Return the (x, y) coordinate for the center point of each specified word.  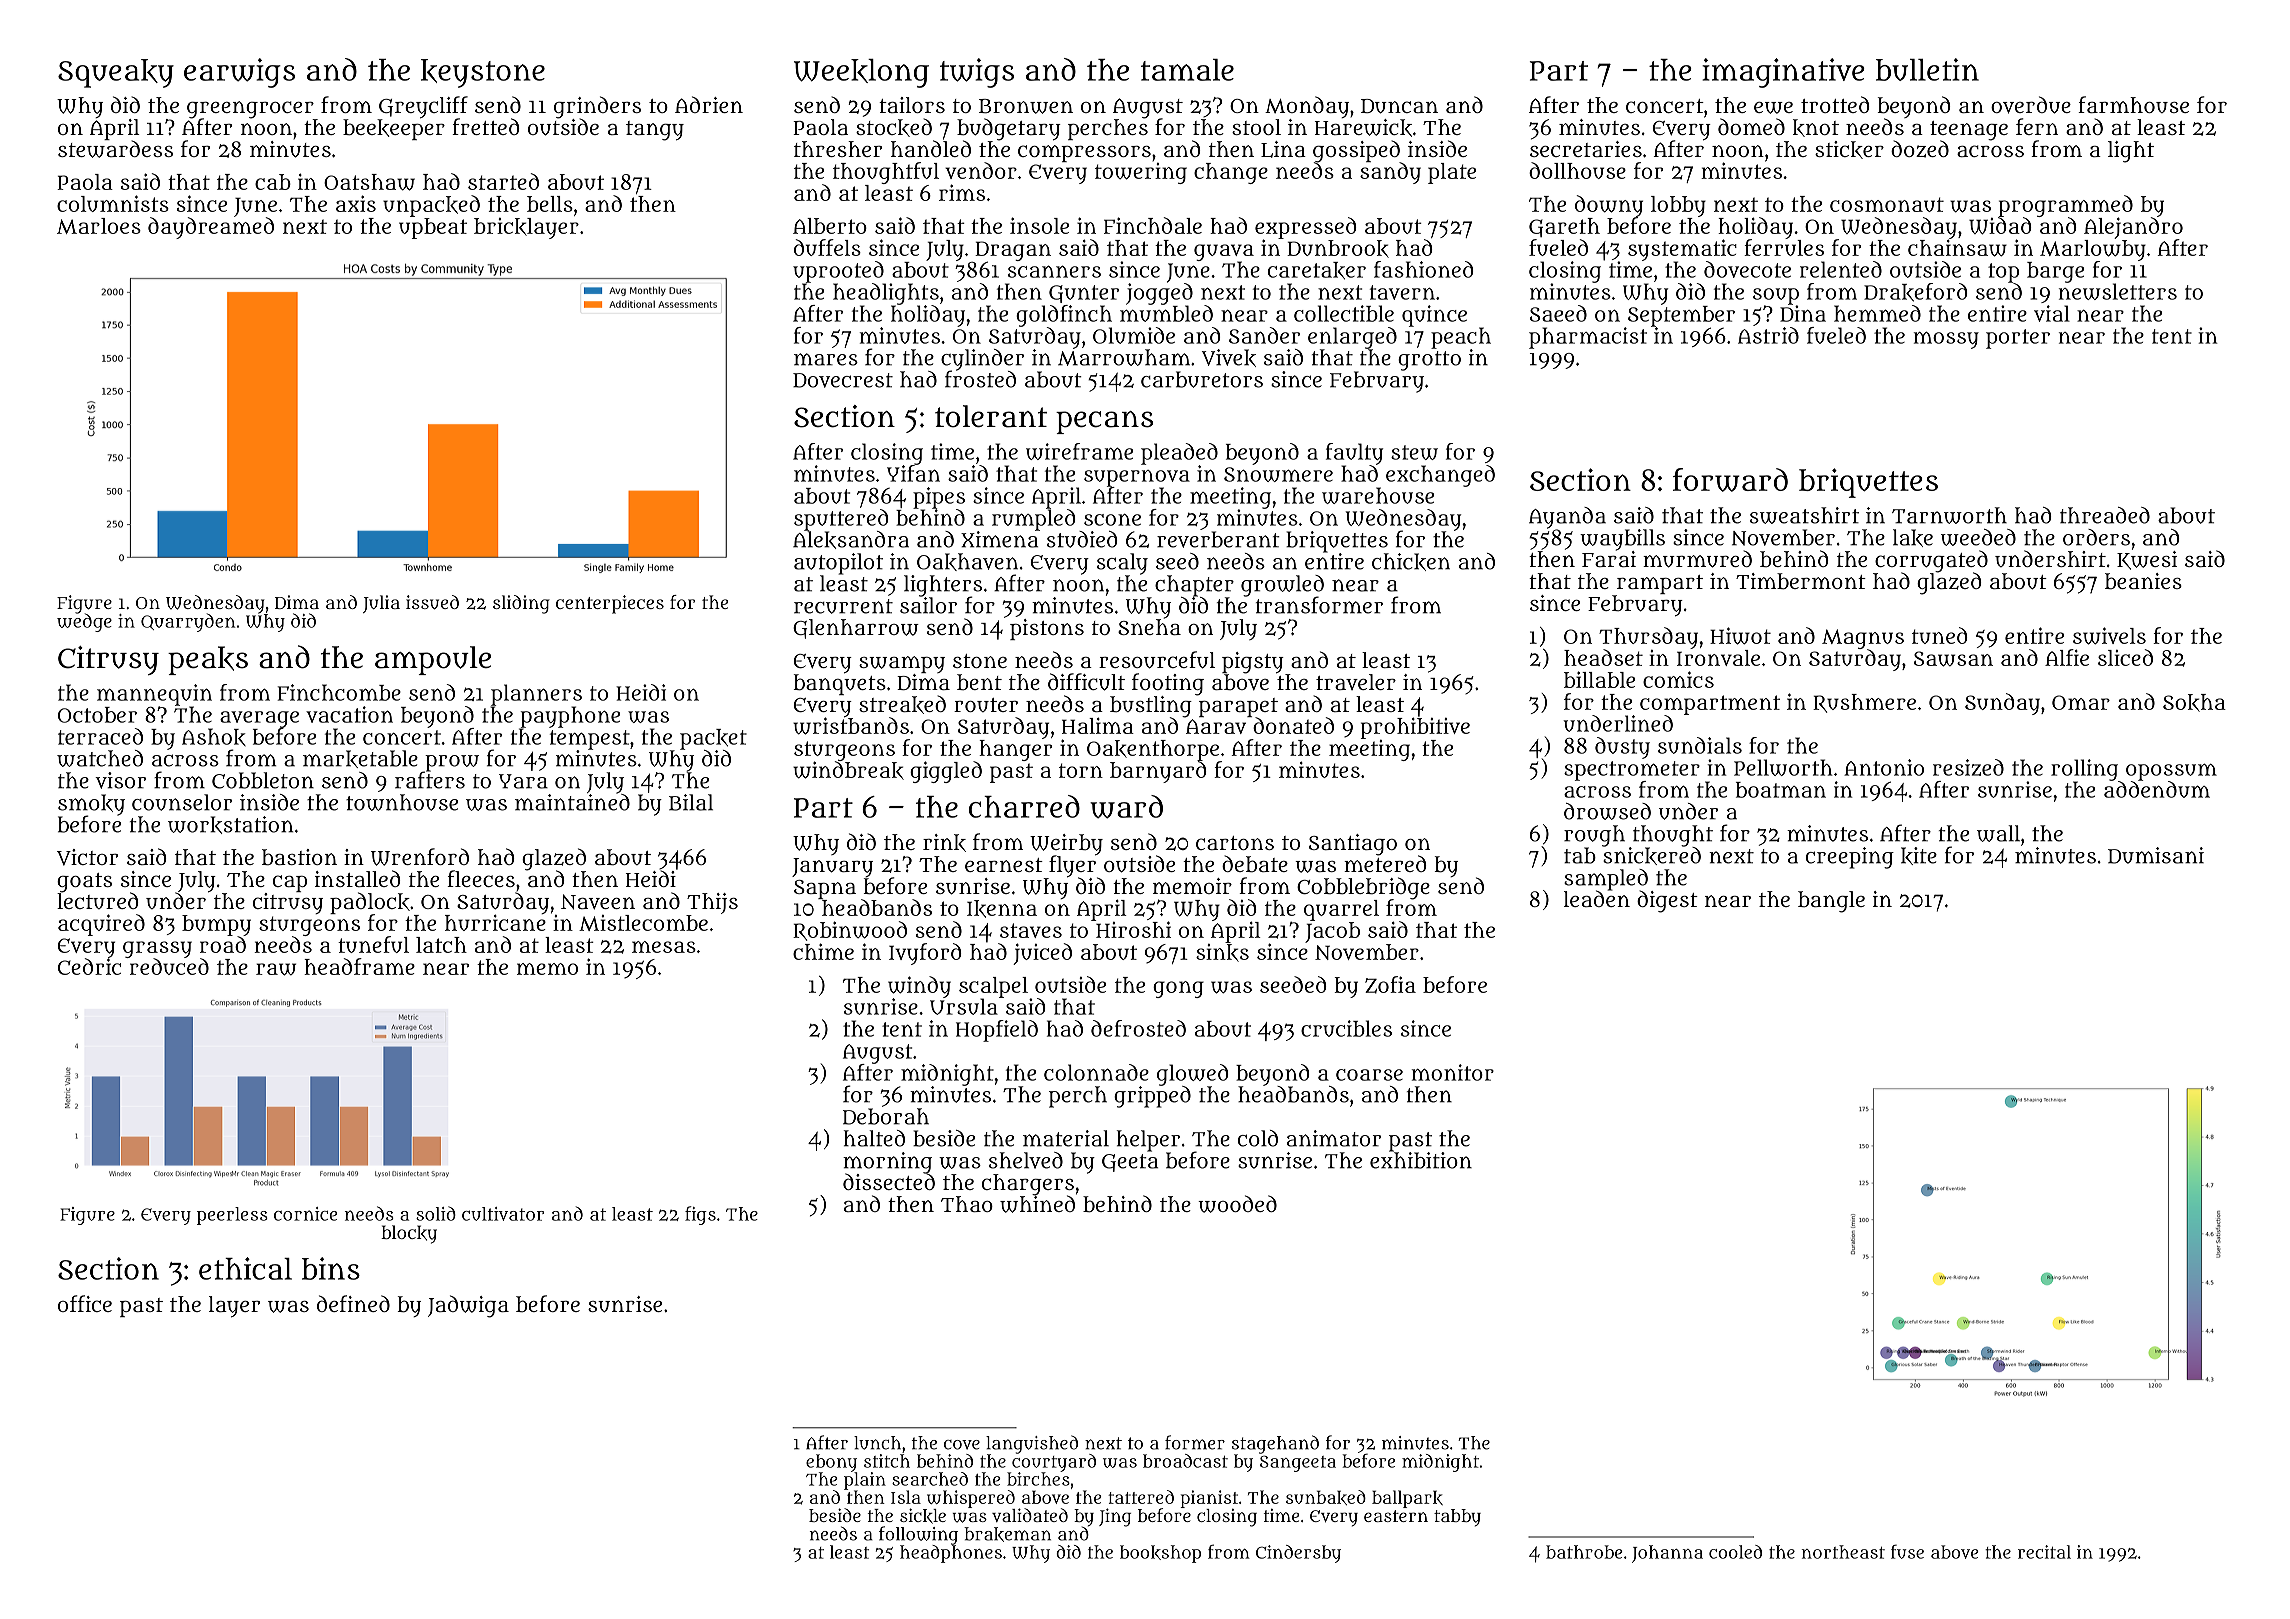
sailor (928, 605)
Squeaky (116, 73)
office (85, 1303)
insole (1039, 225)
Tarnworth (1949, 515)
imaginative (1783, 73)
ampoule (433, 660)
